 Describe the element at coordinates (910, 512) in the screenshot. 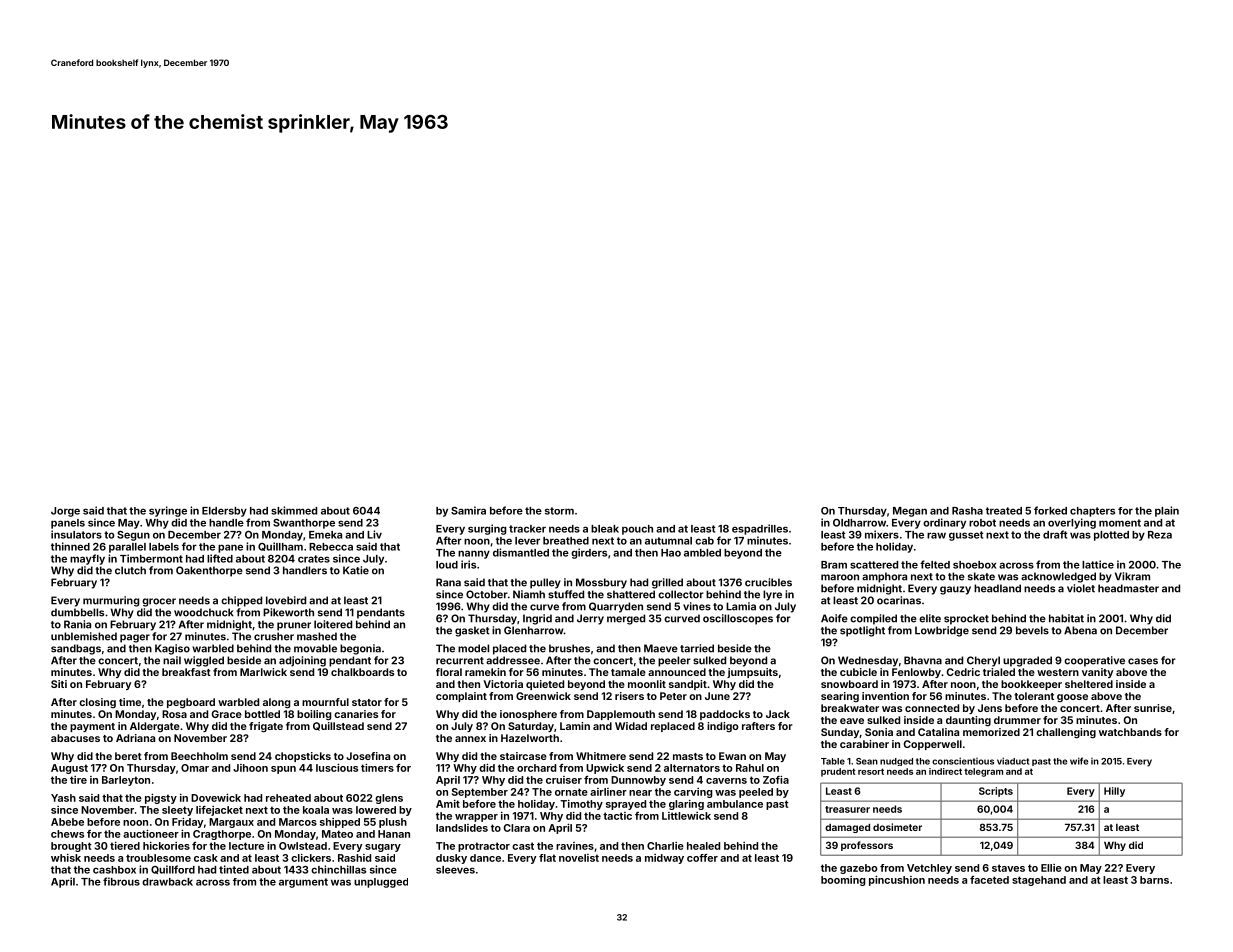

I see `Megan` at that location.
